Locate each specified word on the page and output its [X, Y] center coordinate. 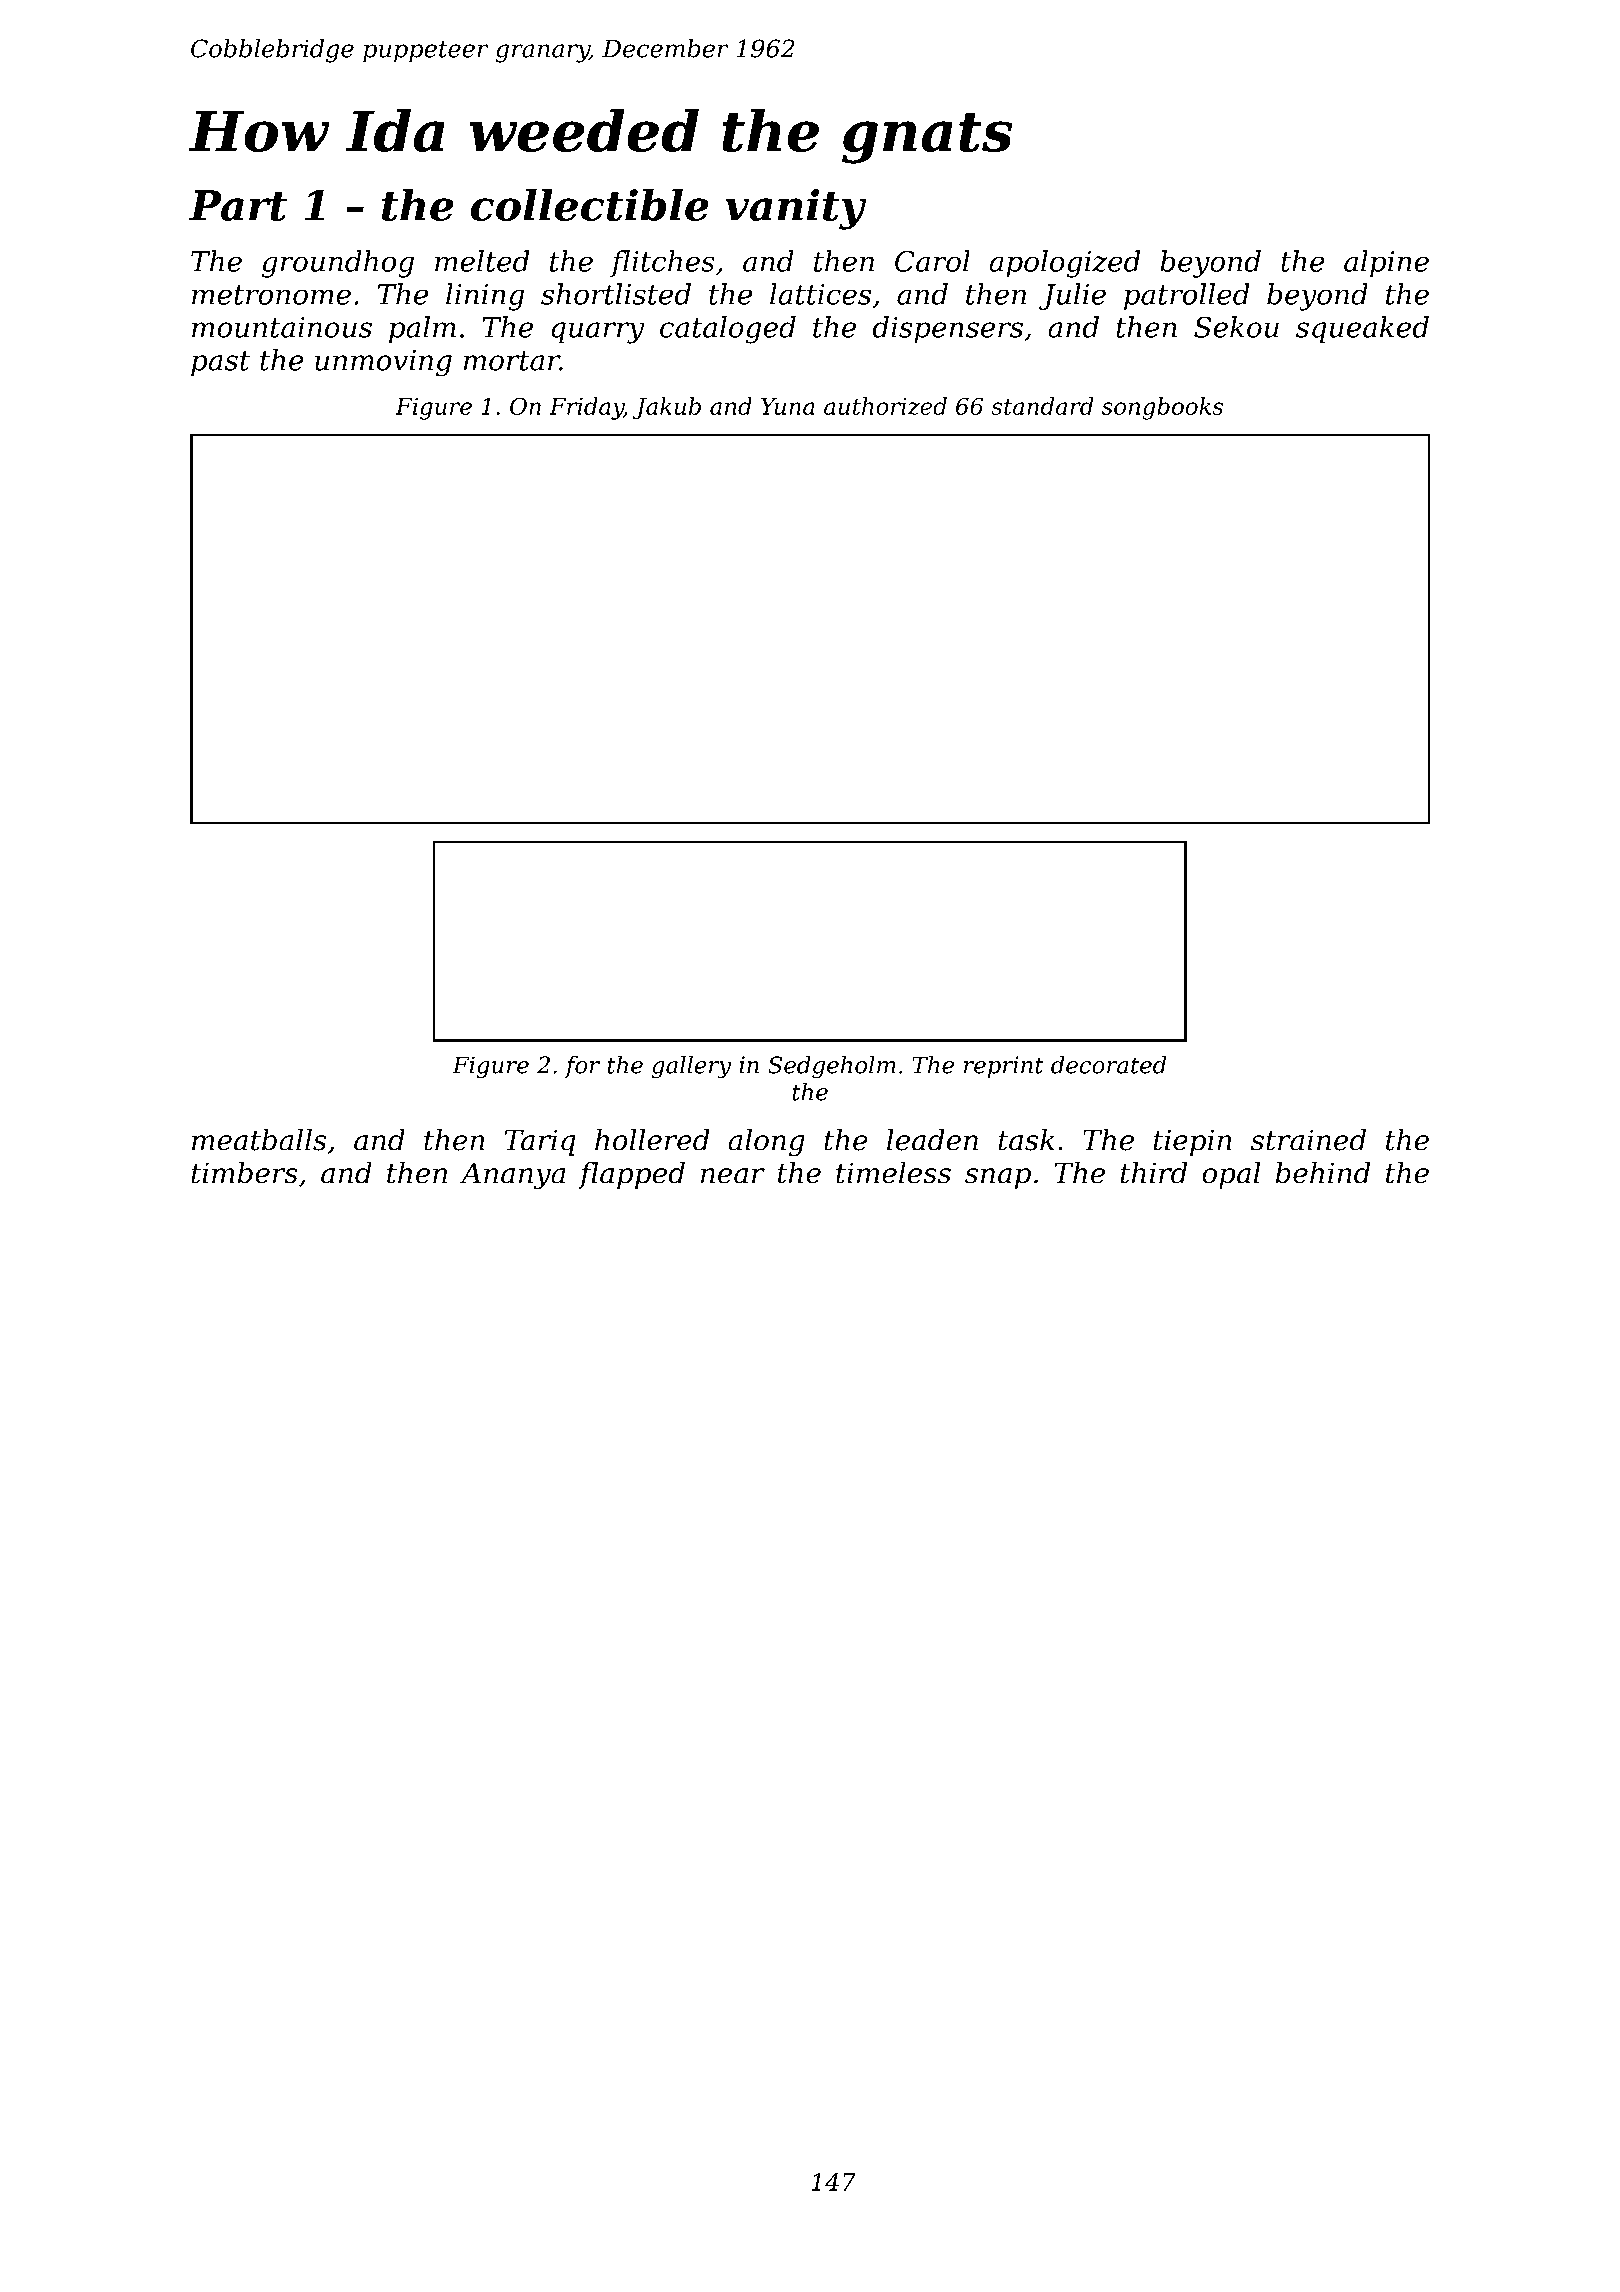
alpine [1386, 264]
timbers [244, 1173]
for [582, 1067]
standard [1042, 406]
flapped [631, 1175]
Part [238, 205]
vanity [795, 209]
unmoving [383, 363]
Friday [586, 408]
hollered [652, 1140]
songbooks [1162, 408]
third [1154, 1173]
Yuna [788, 406]
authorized [885, 406]
